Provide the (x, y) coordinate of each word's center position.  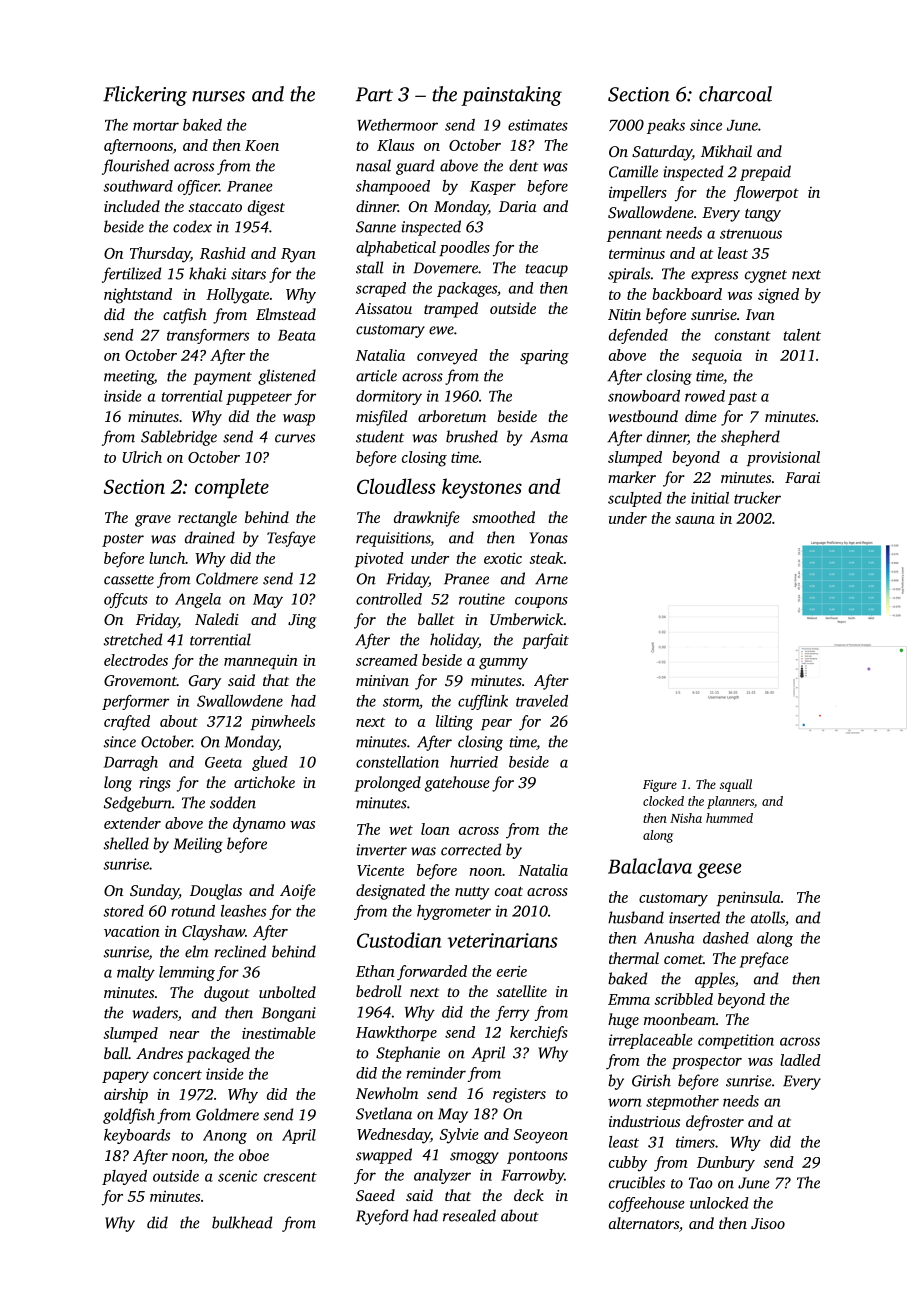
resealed (469, 1215)
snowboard (644, 396)
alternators (644, 1223)
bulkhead (242, 1222)
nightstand (138, 296)
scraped (381, 289)
